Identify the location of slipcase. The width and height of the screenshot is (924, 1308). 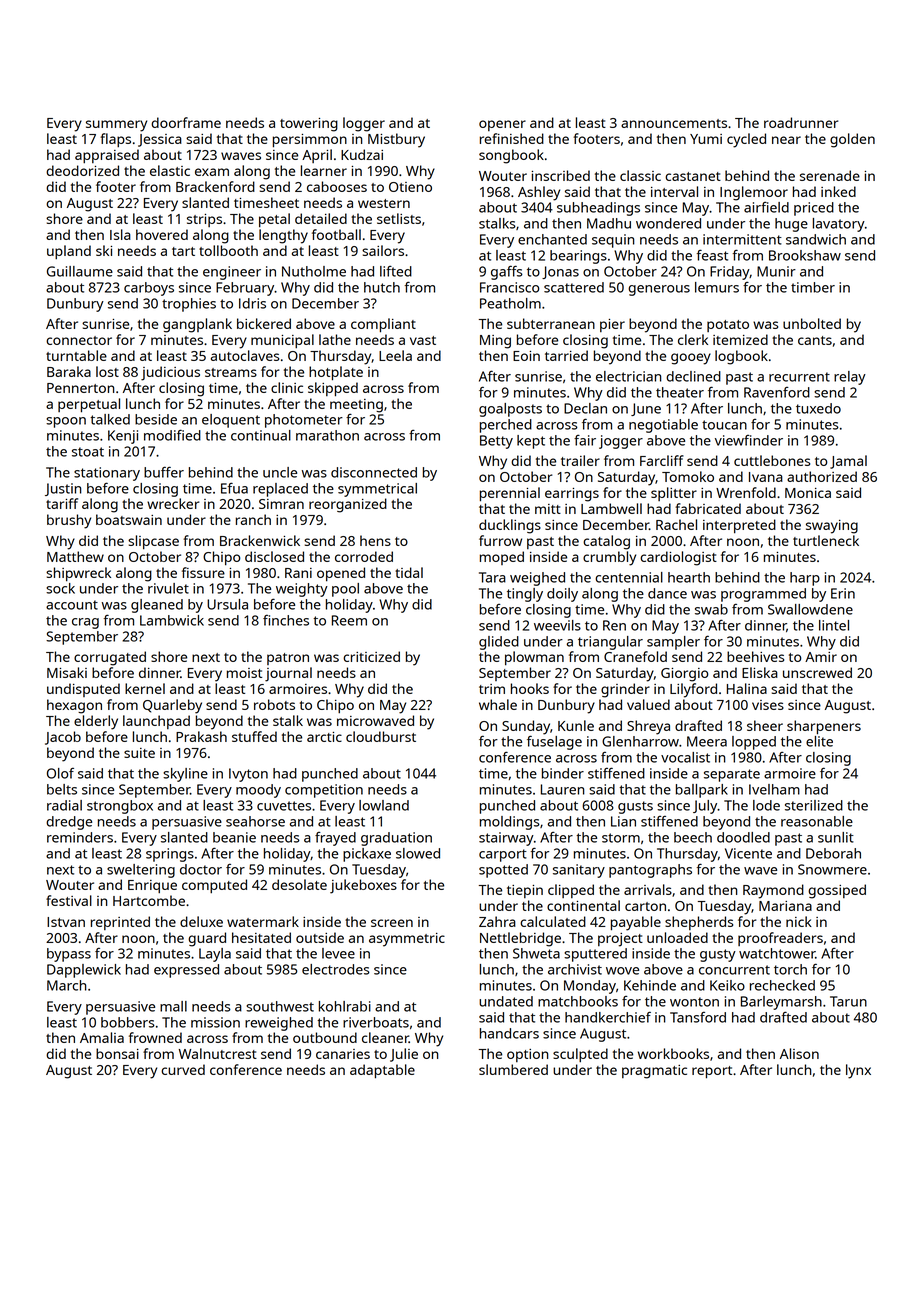
(153, 542).
